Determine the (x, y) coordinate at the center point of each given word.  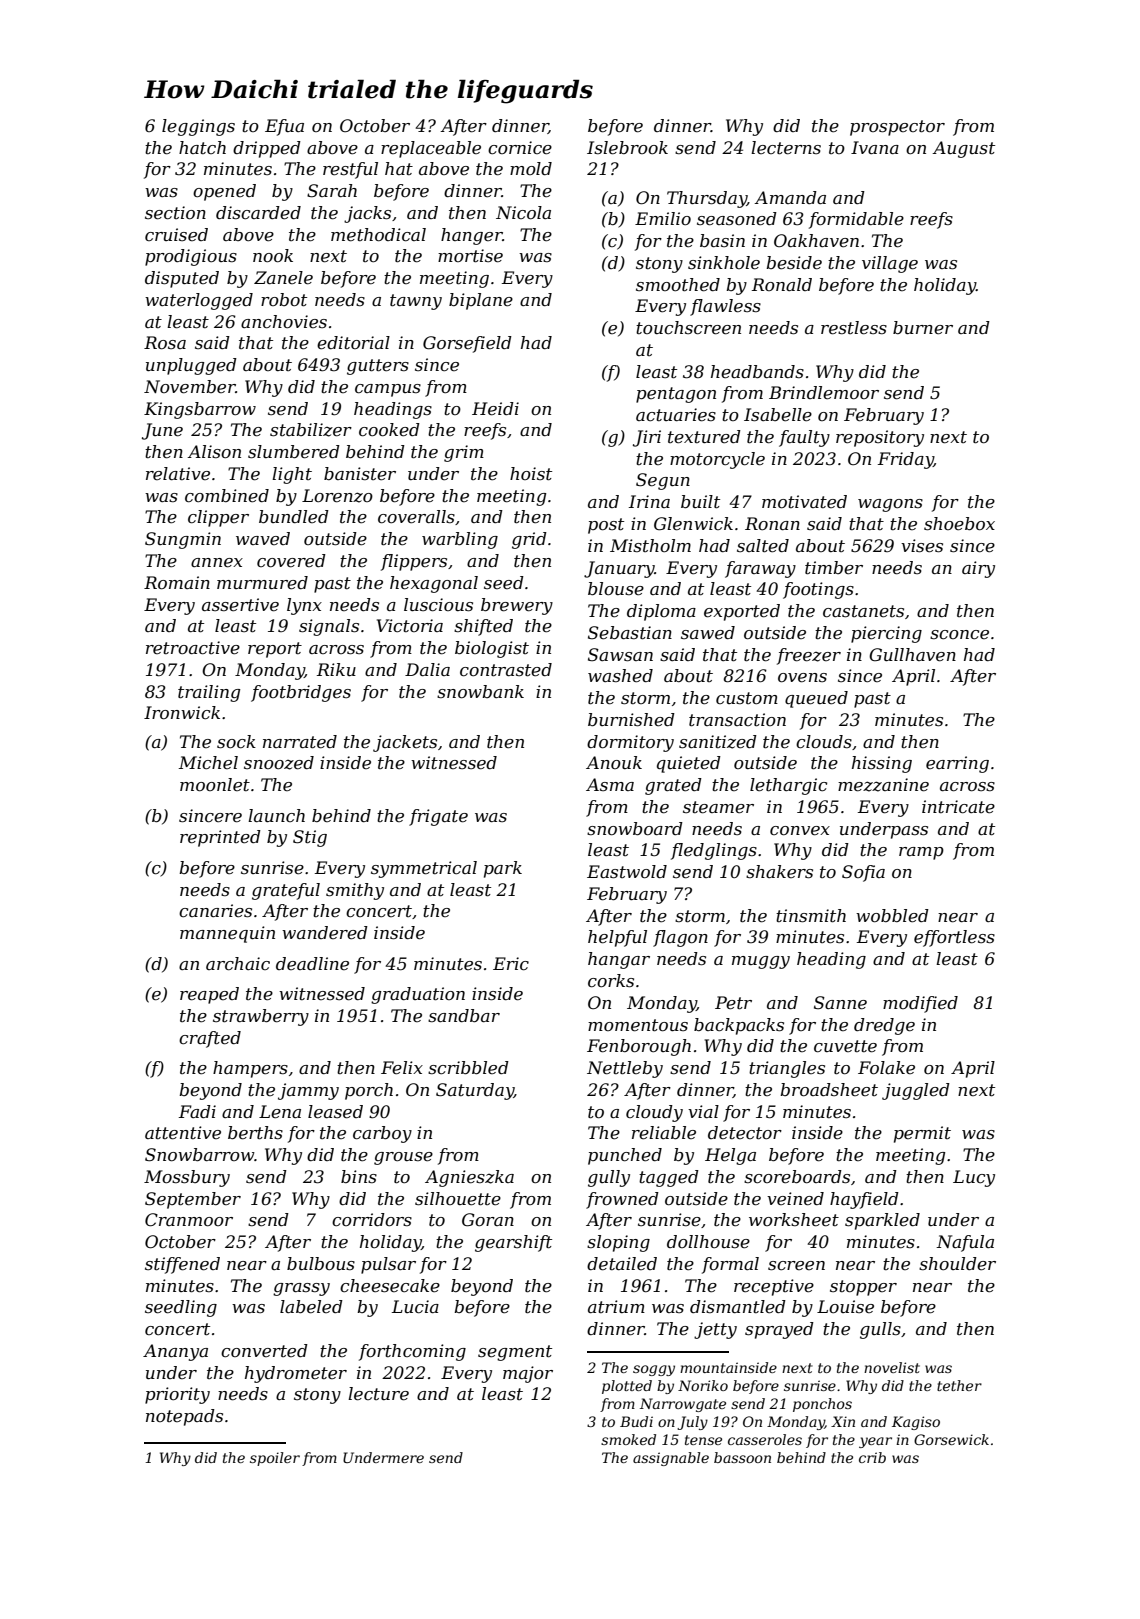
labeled (311, 1307)
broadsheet (829, 1090)
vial (703, 1111)
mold (531, 168)
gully (609, 1178)
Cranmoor (189, 1220)
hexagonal (434, 584)
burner (923, 328)
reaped (209, 995)
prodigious (191, 257)
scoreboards (797, 1177)
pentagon (676, 395)
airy (978, 569)
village (890, 264)
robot (284, 300)
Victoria (410, 625)
